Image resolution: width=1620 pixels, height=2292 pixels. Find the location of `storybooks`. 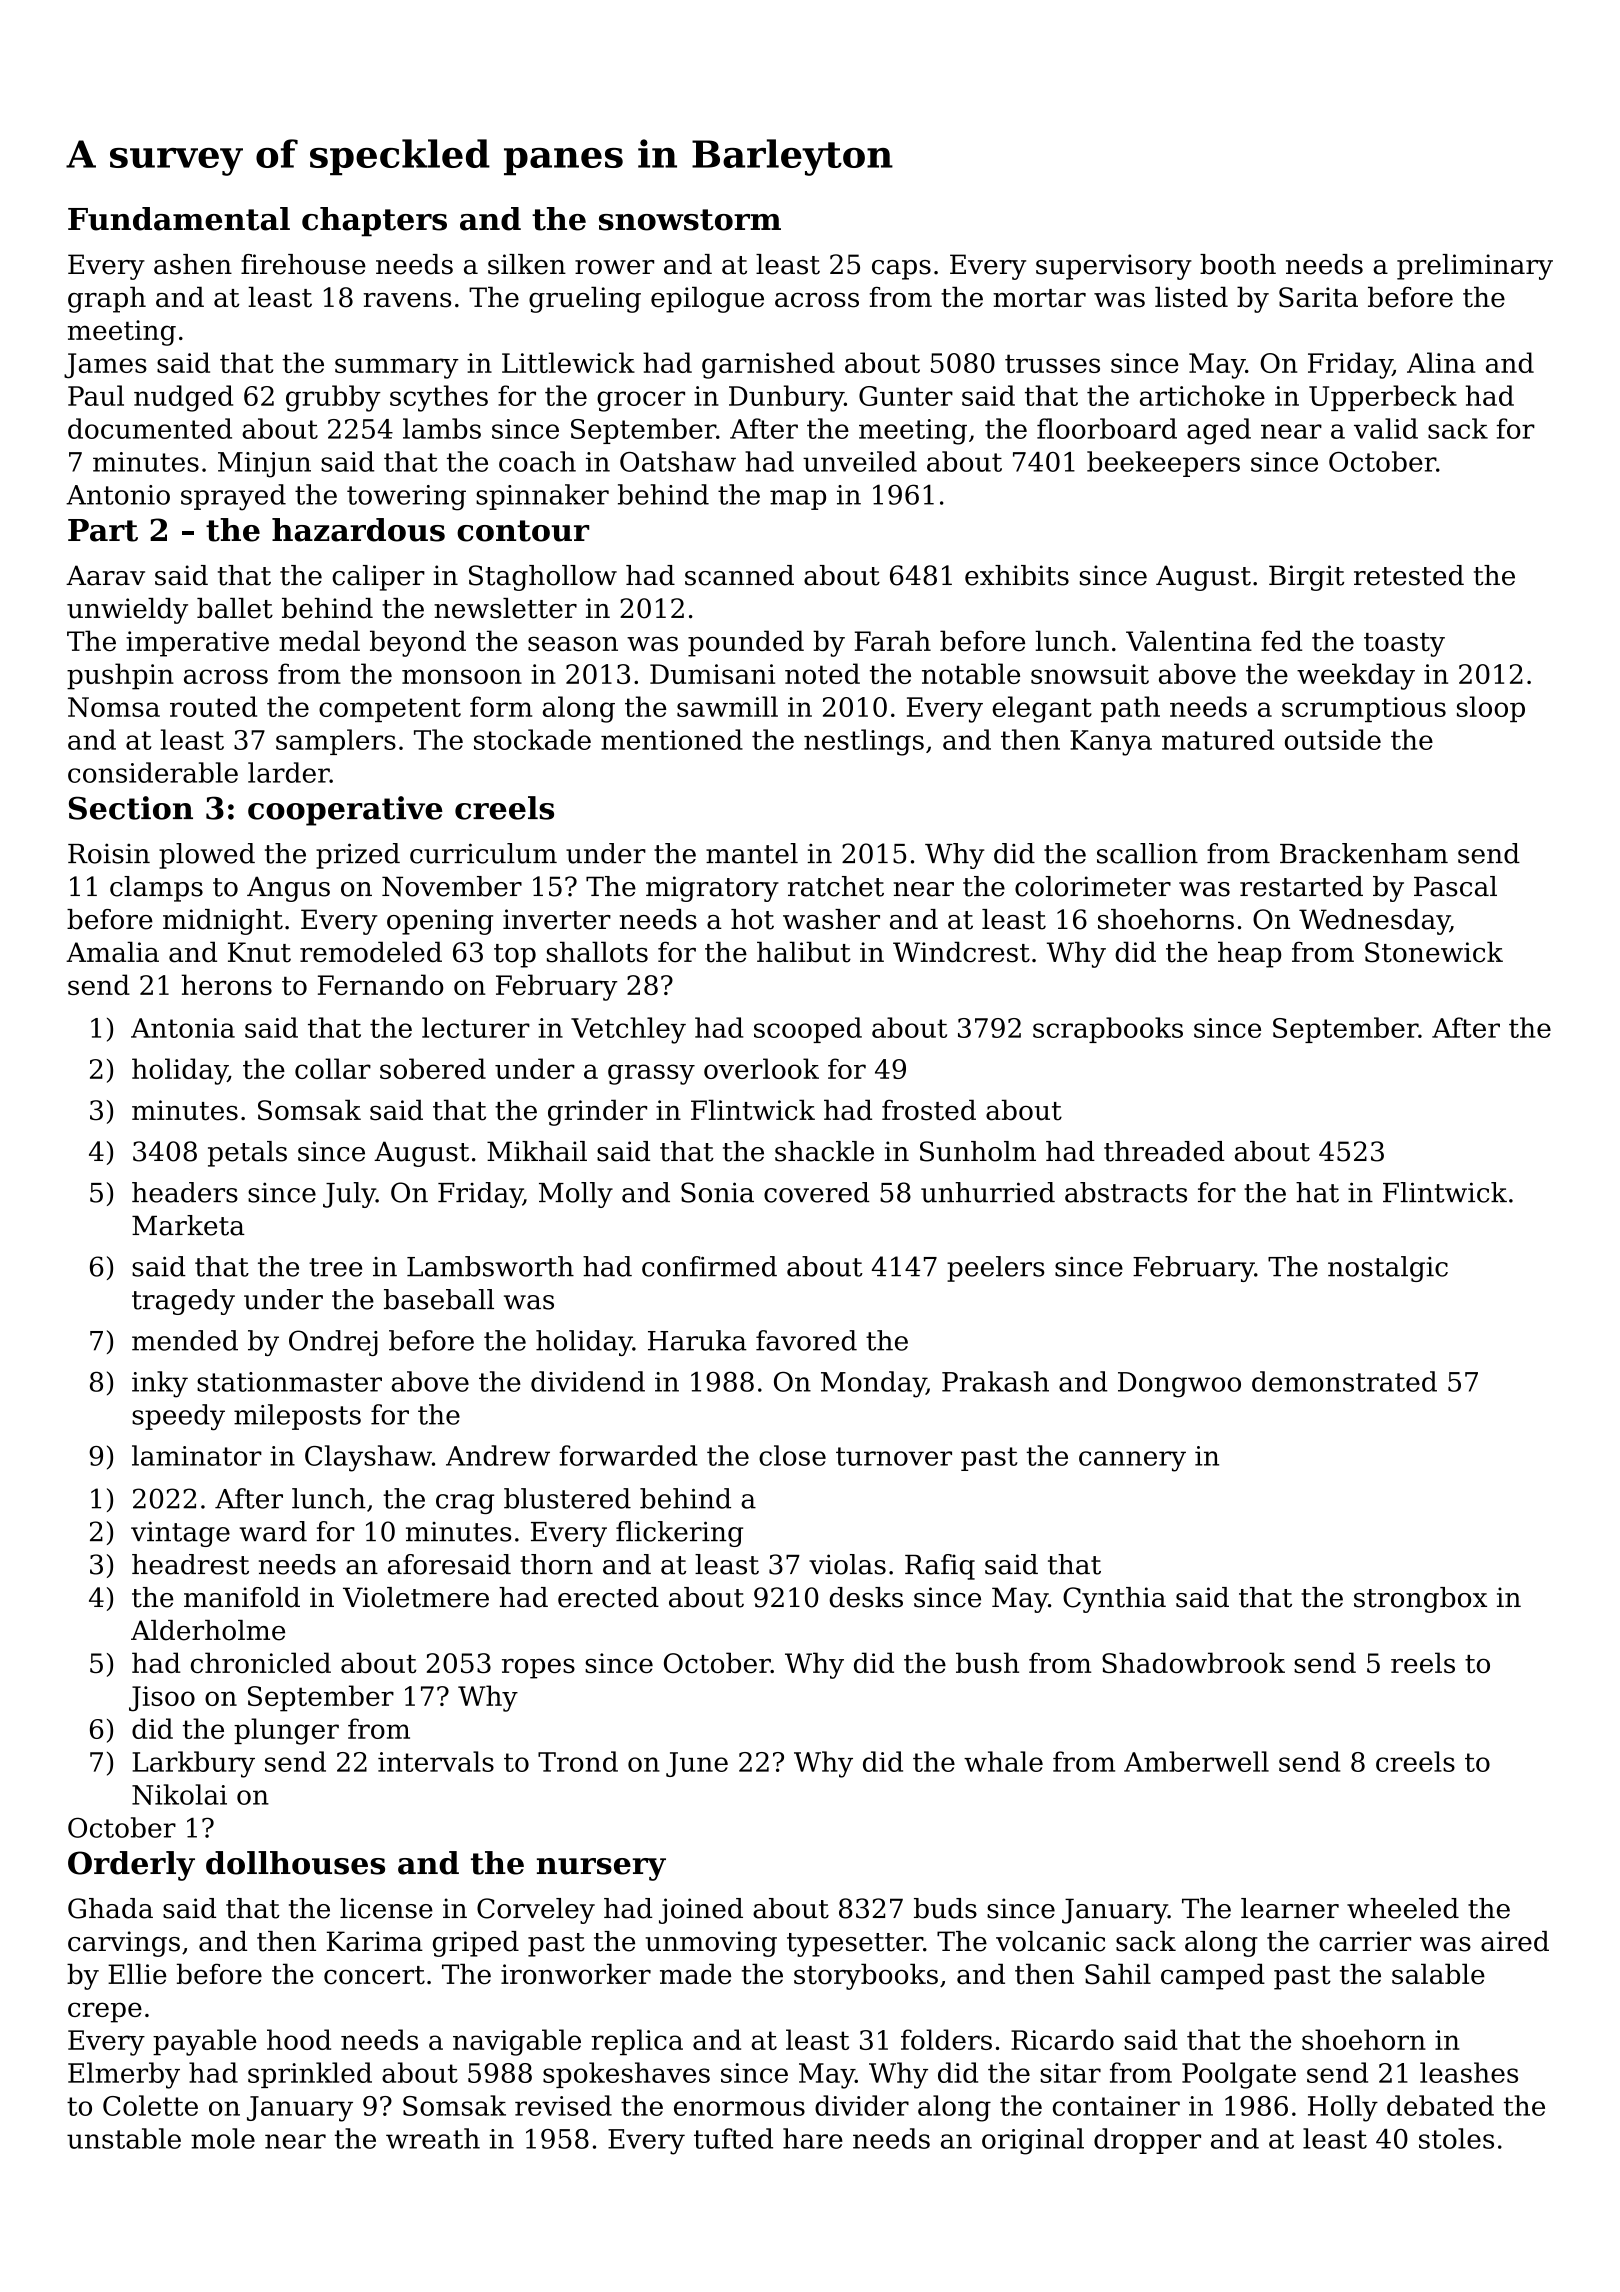

storybooks is located at coordinates (866, 1976).
